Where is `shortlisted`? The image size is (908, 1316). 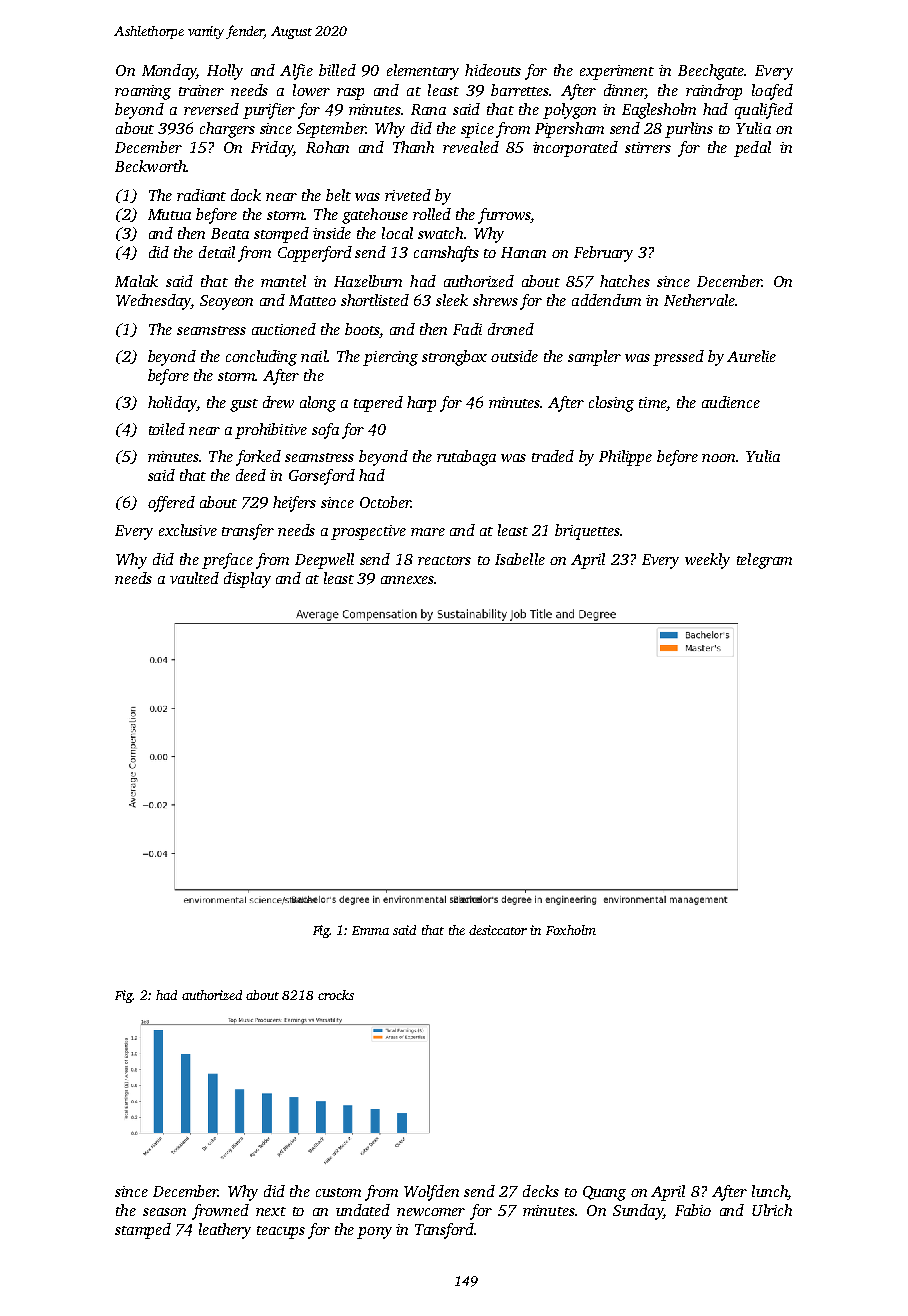 shortlisted is located at coordinates (375, 300).
